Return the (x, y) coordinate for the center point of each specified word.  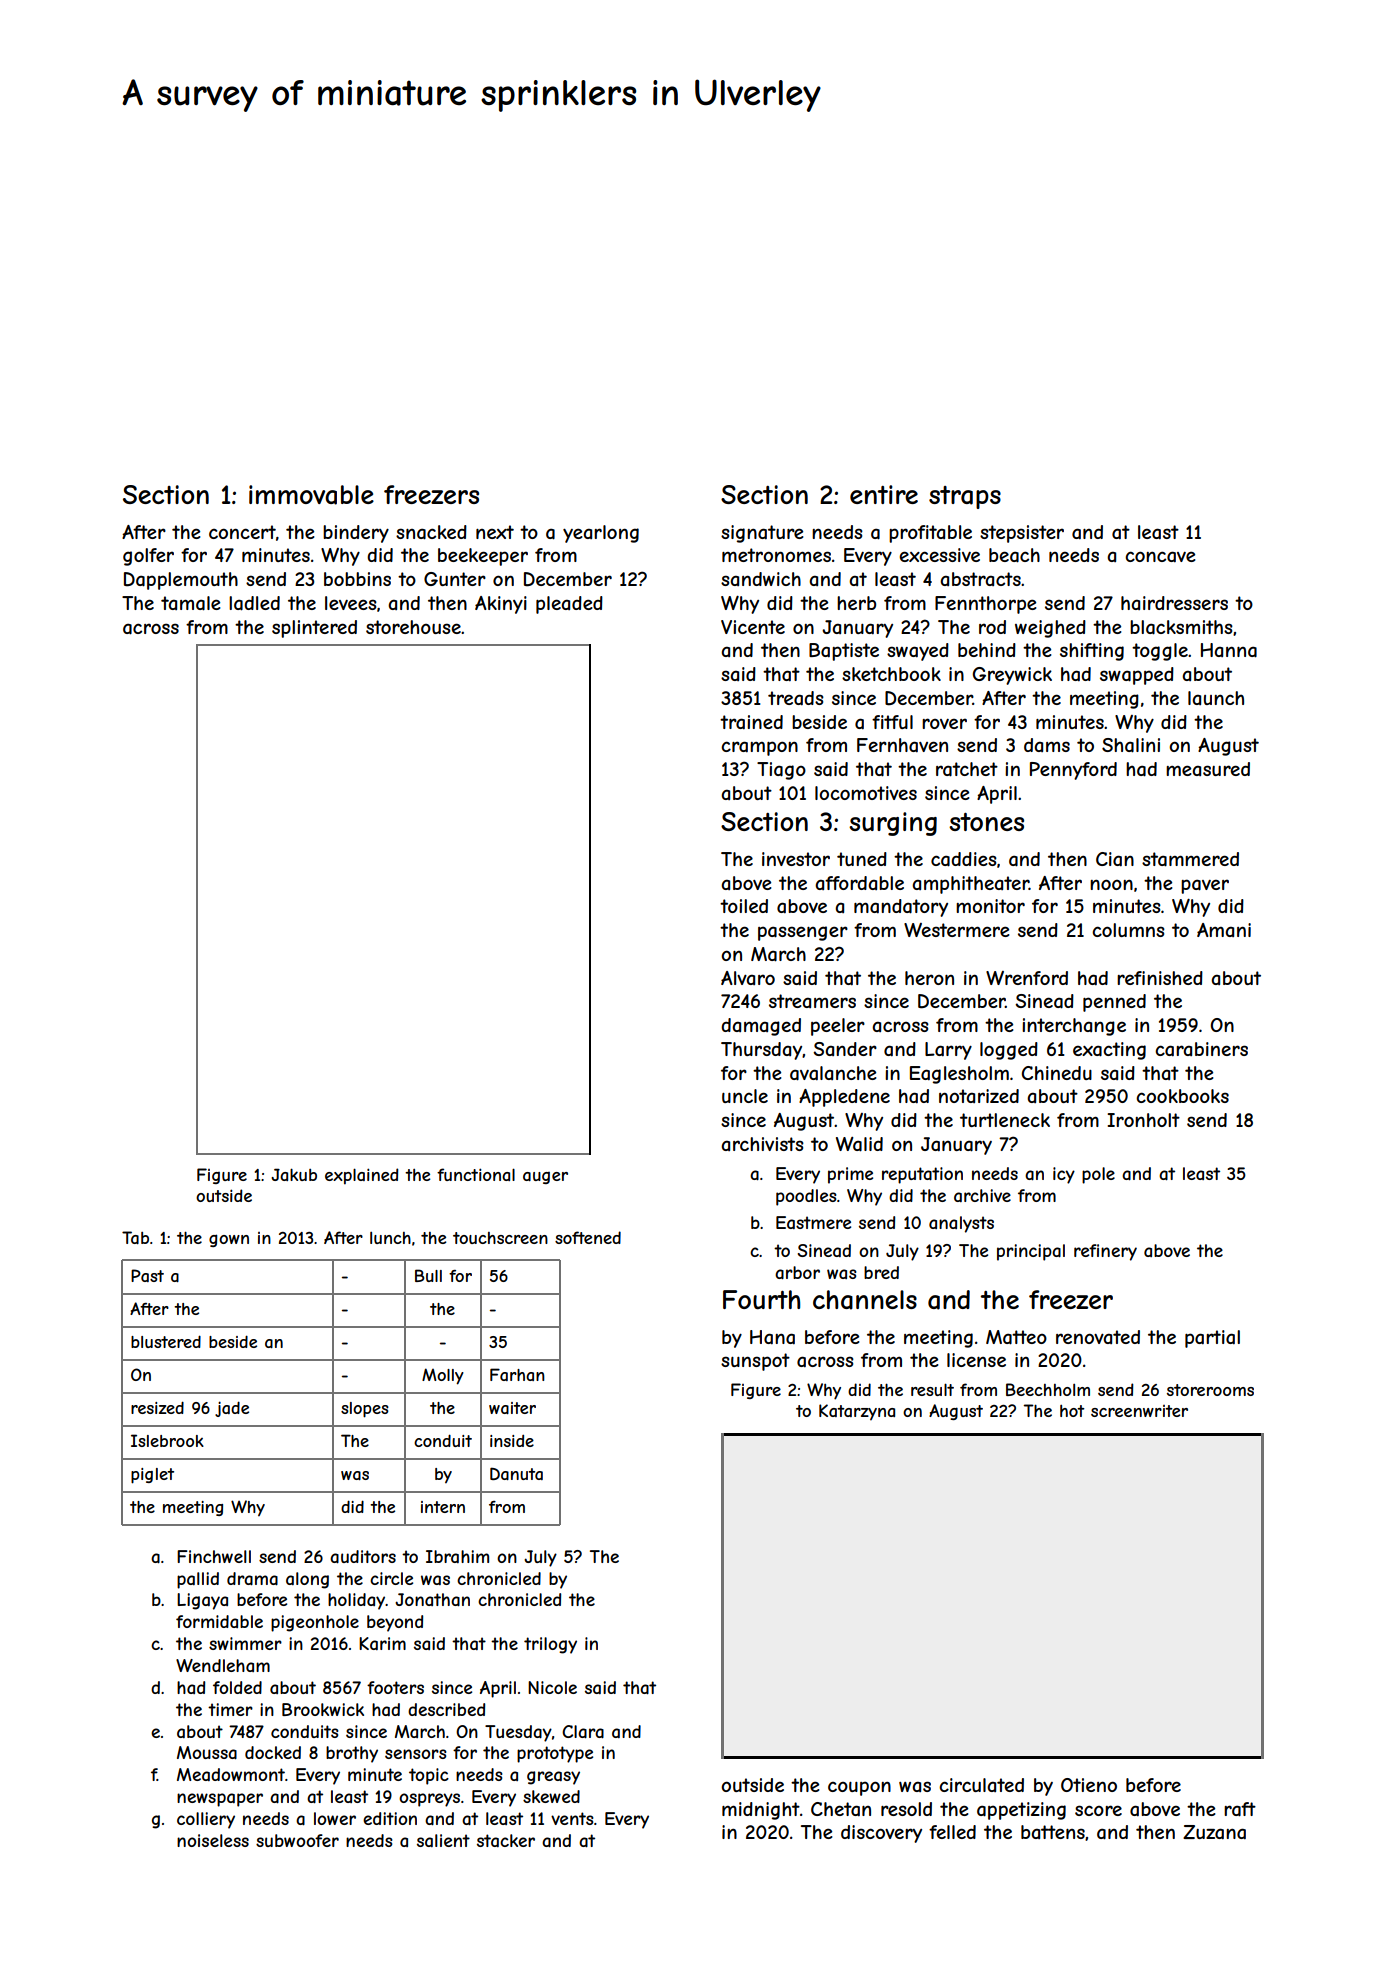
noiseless (213, 1840)
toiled (744, 906)
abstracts (980, 579)
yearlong (601, 534)
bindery (356, 534)
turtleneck (1005, 1120)
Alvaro (748, 978)
